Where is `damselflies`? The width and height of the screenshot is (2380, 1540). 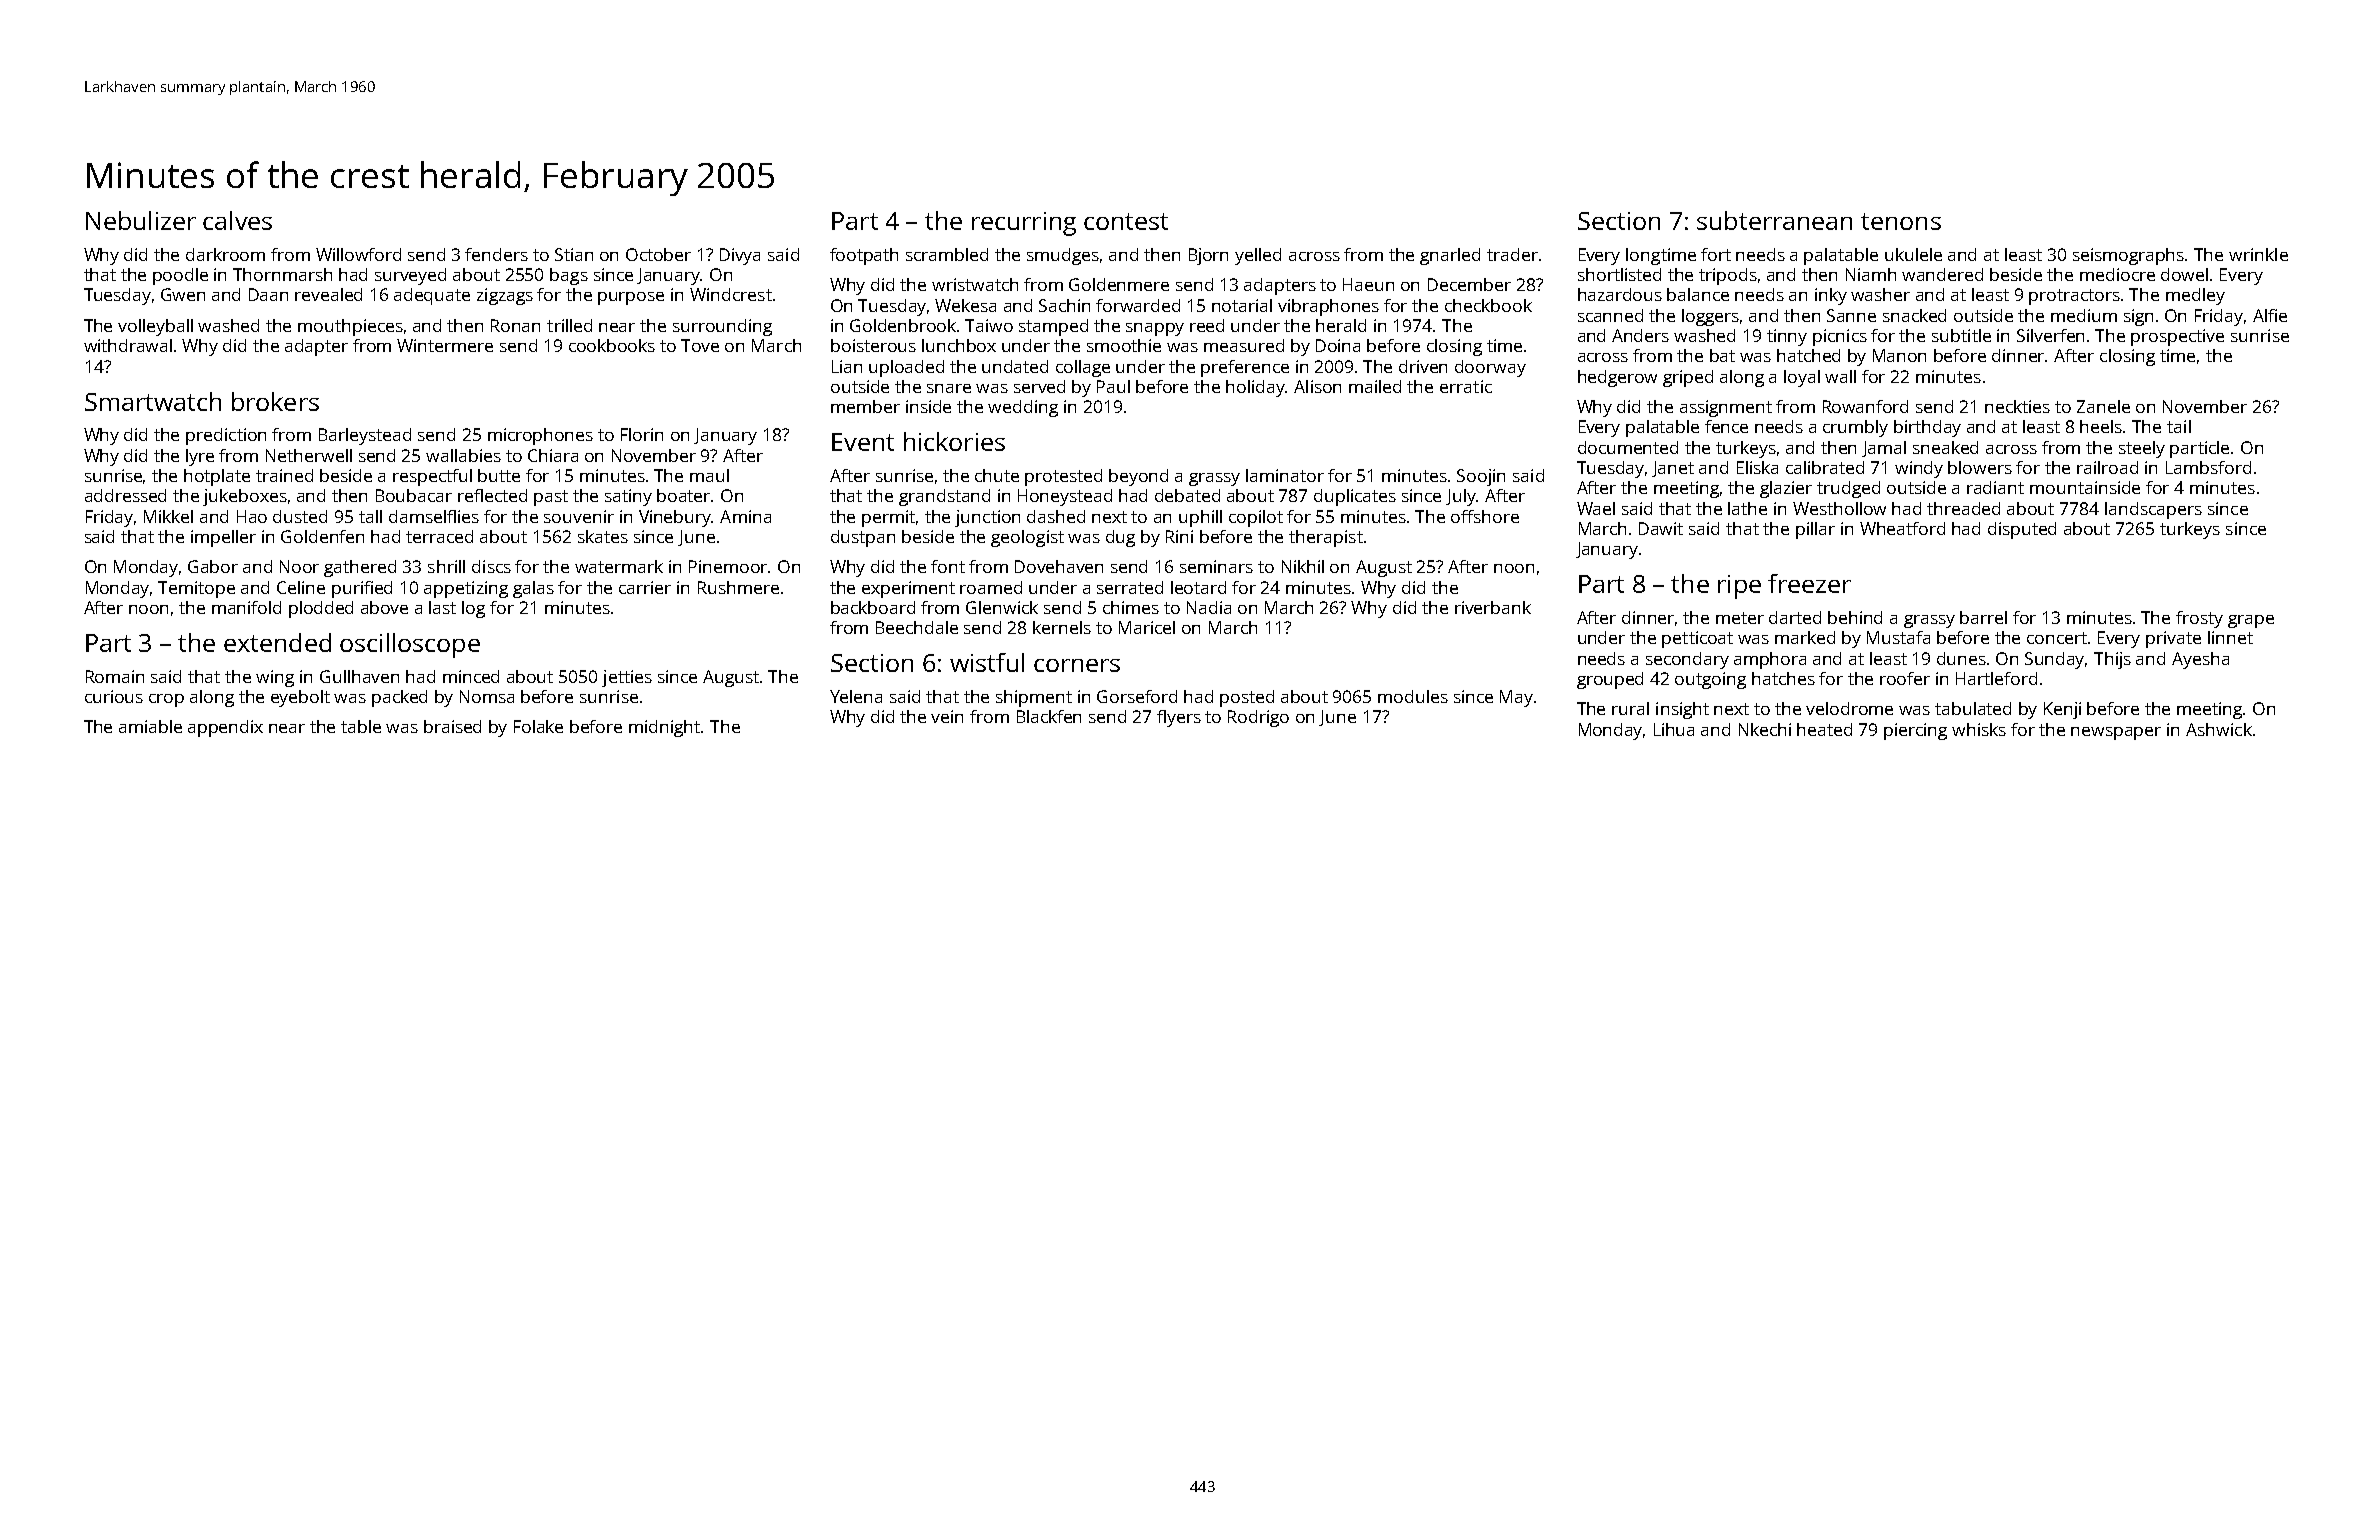 damselflies is located at coordinates (434, 516).
